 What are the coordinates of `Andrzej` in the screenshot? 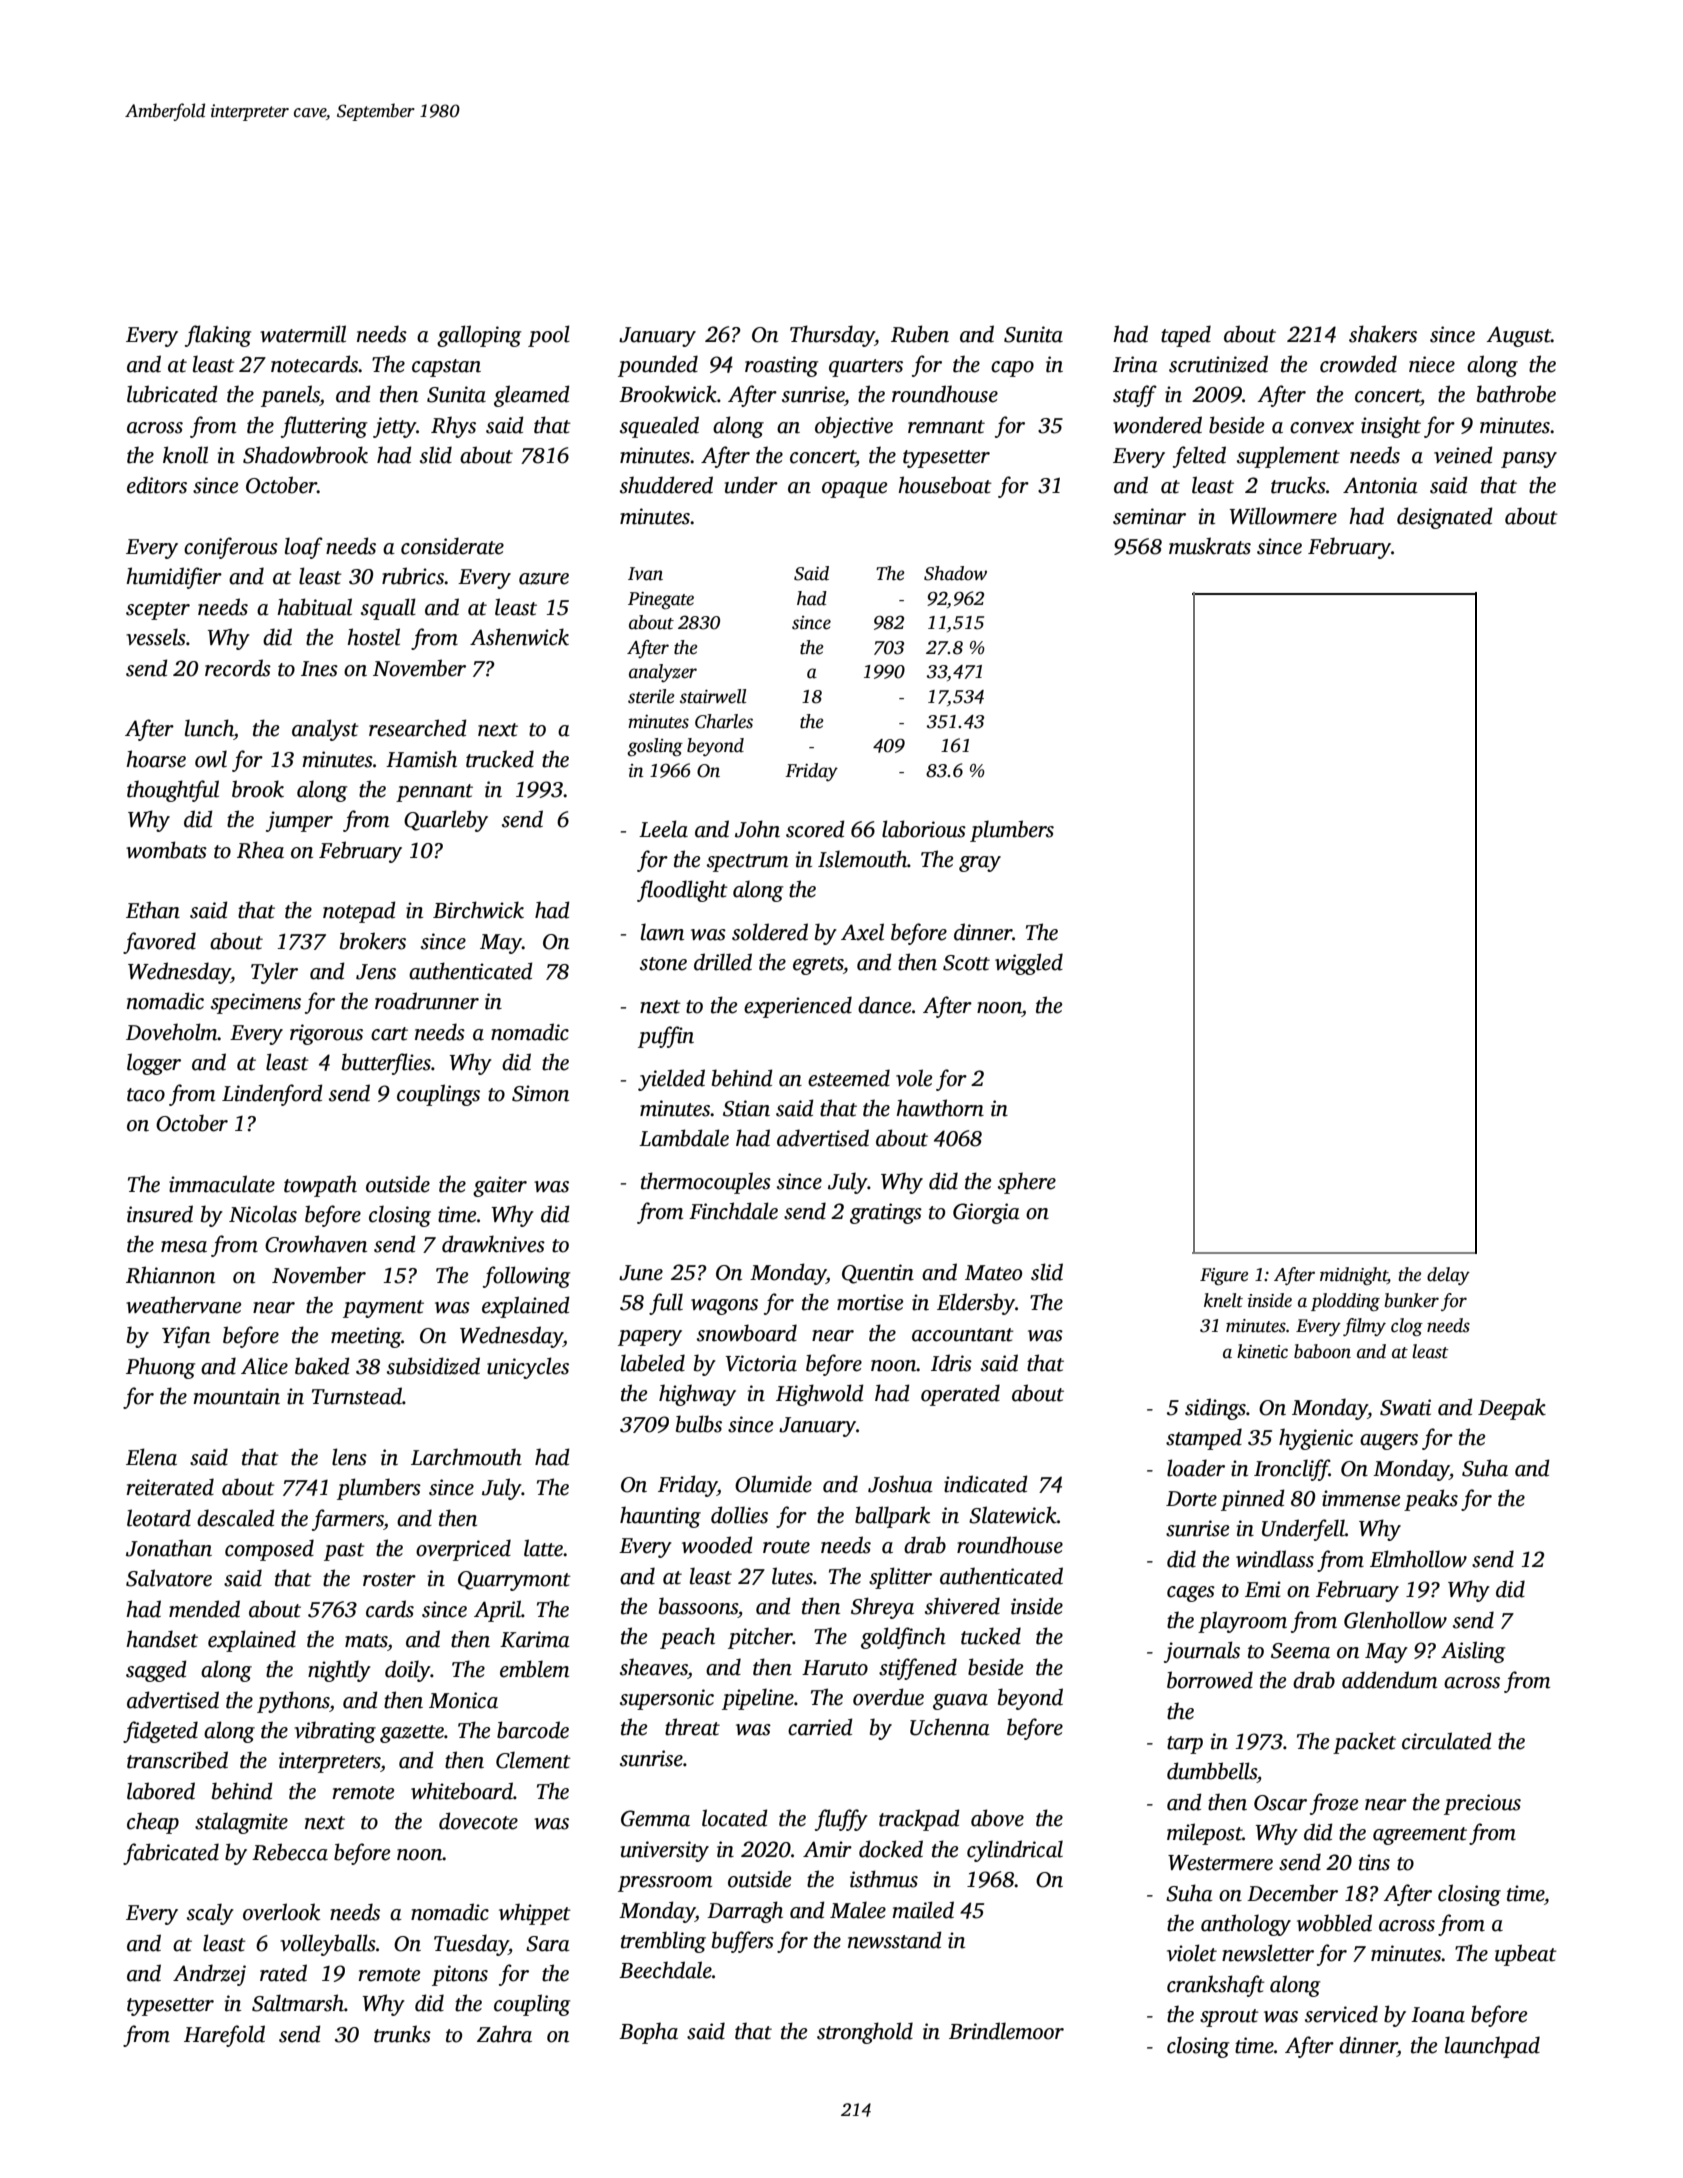 It's located at (209, 1975).
